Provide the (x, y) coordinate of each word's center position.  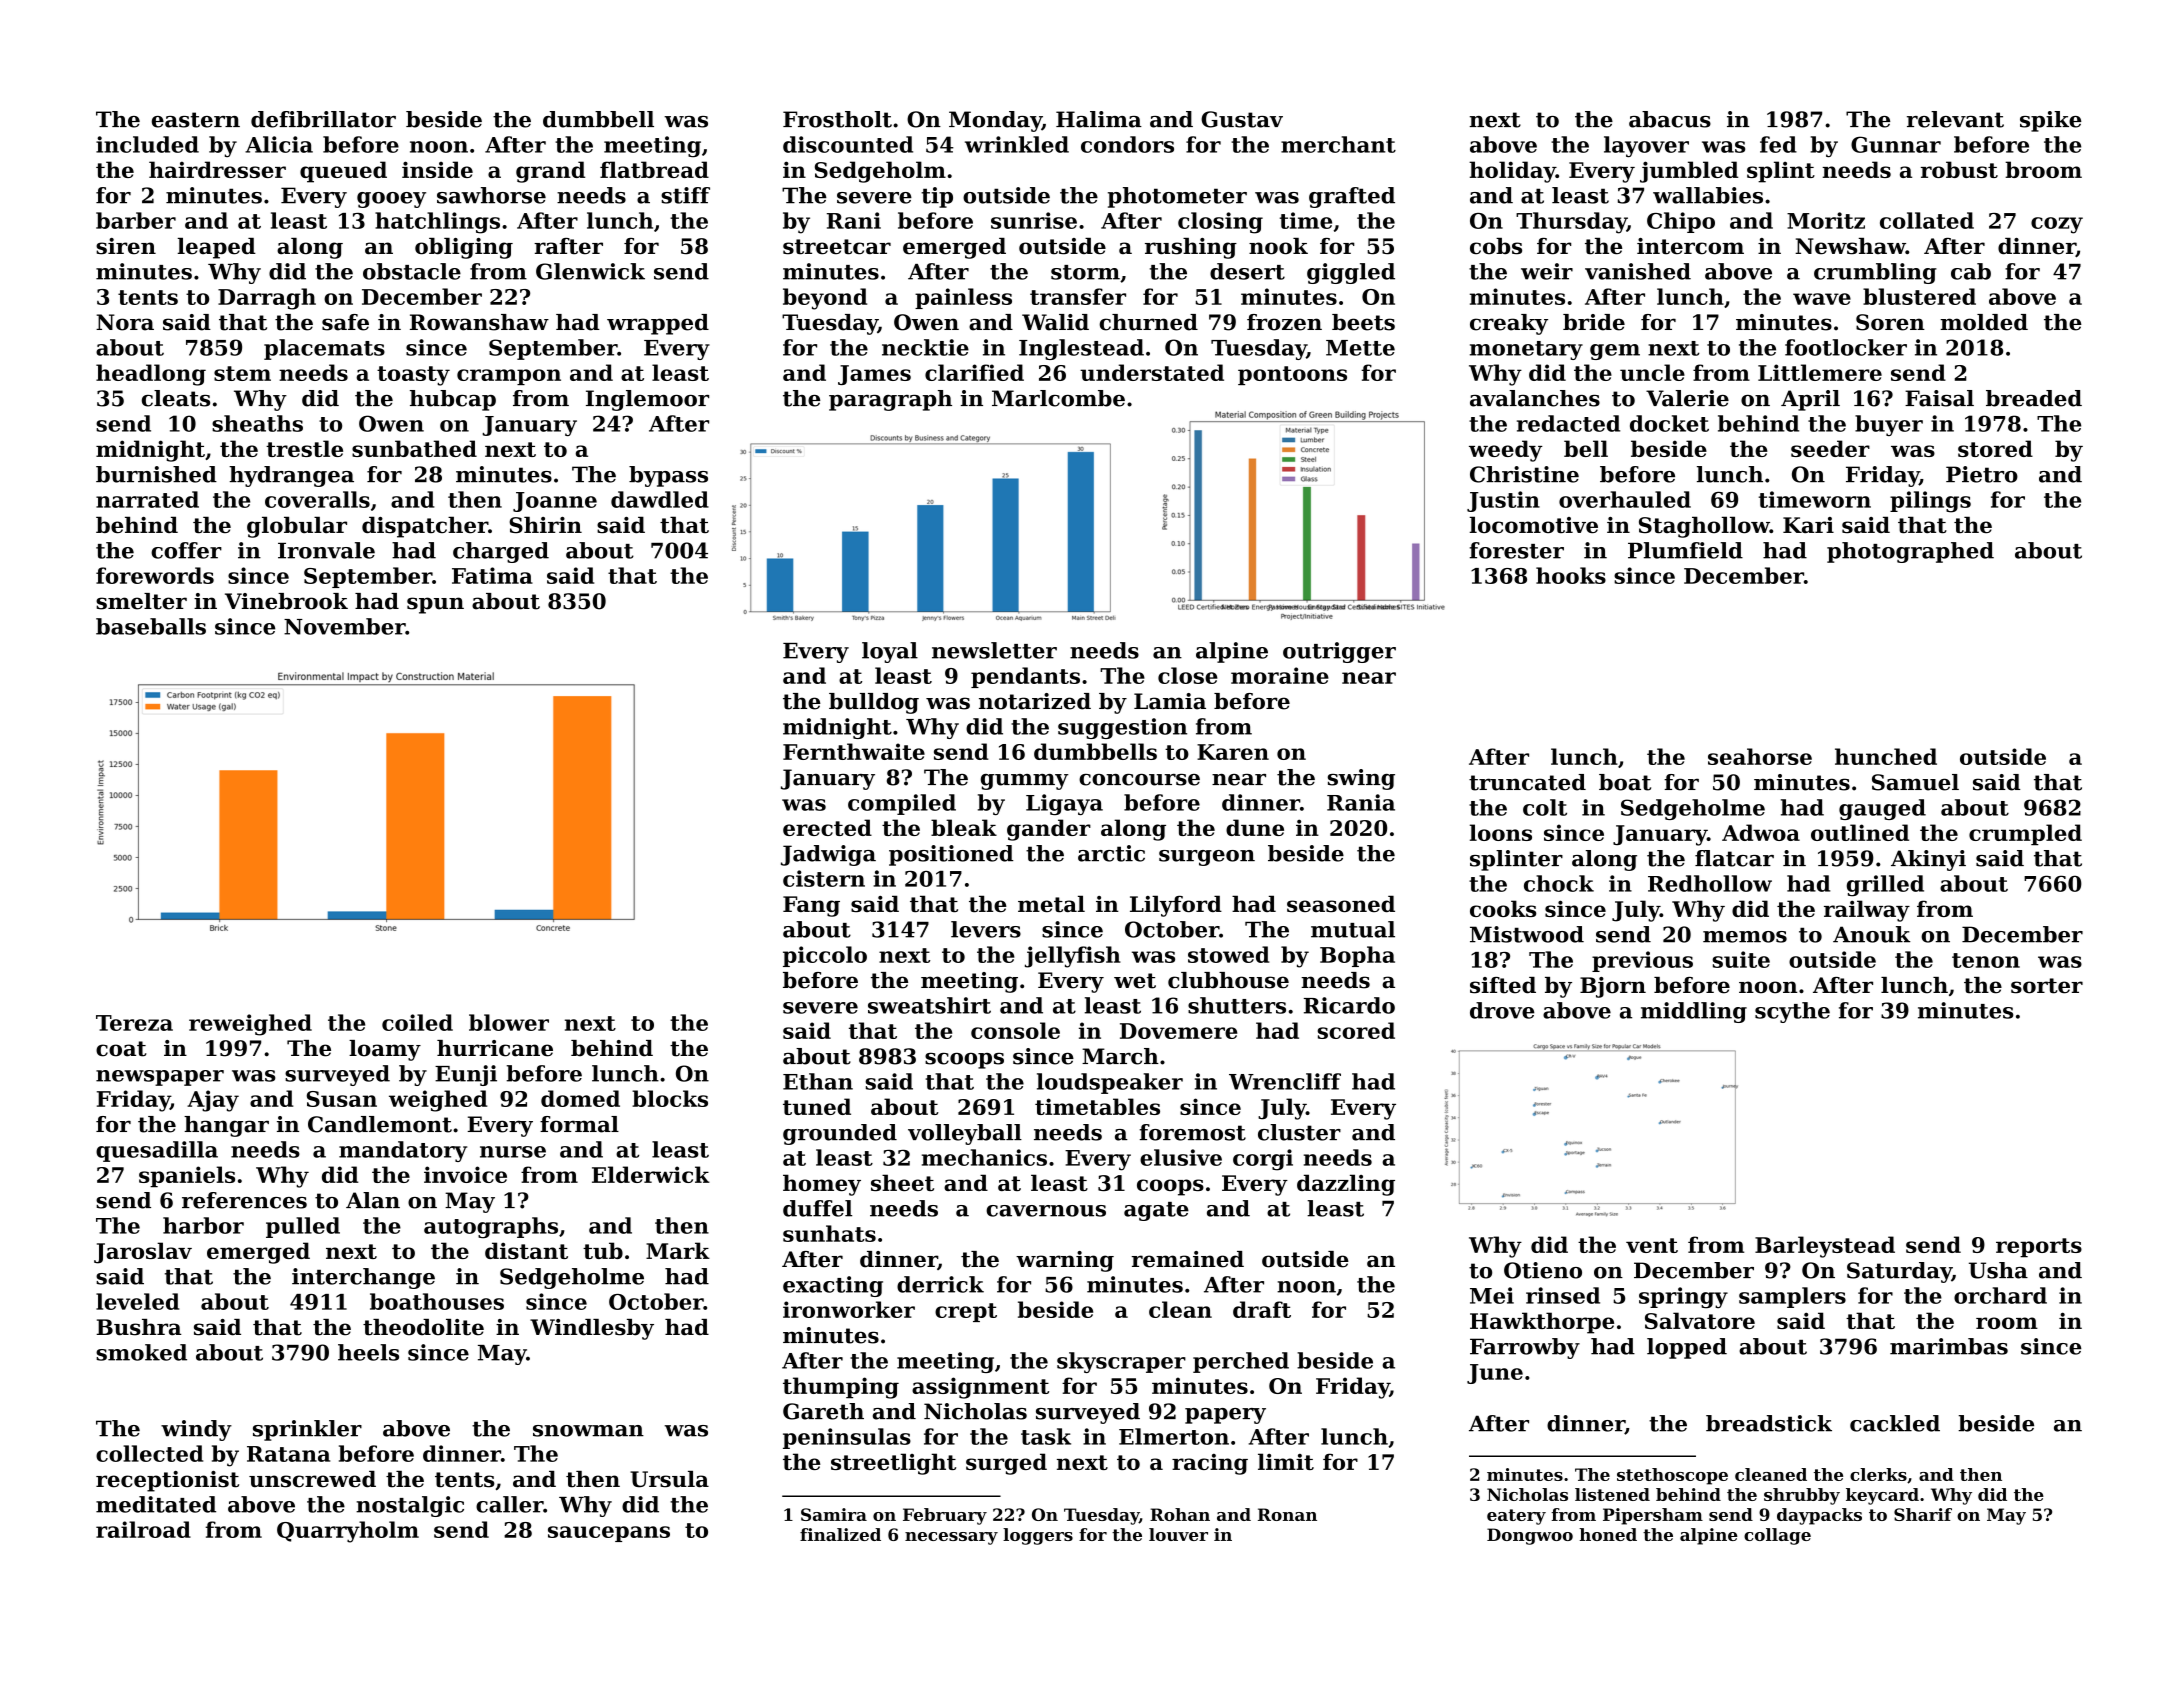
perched (1241, 1362)
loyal (890, 652)
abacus (1670, 119)
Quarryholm (348, 1532)
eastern (196, 120)
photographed (1910, 552)
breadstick (1769, 1423)
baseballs (151, 626)
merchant (1338, 144)
